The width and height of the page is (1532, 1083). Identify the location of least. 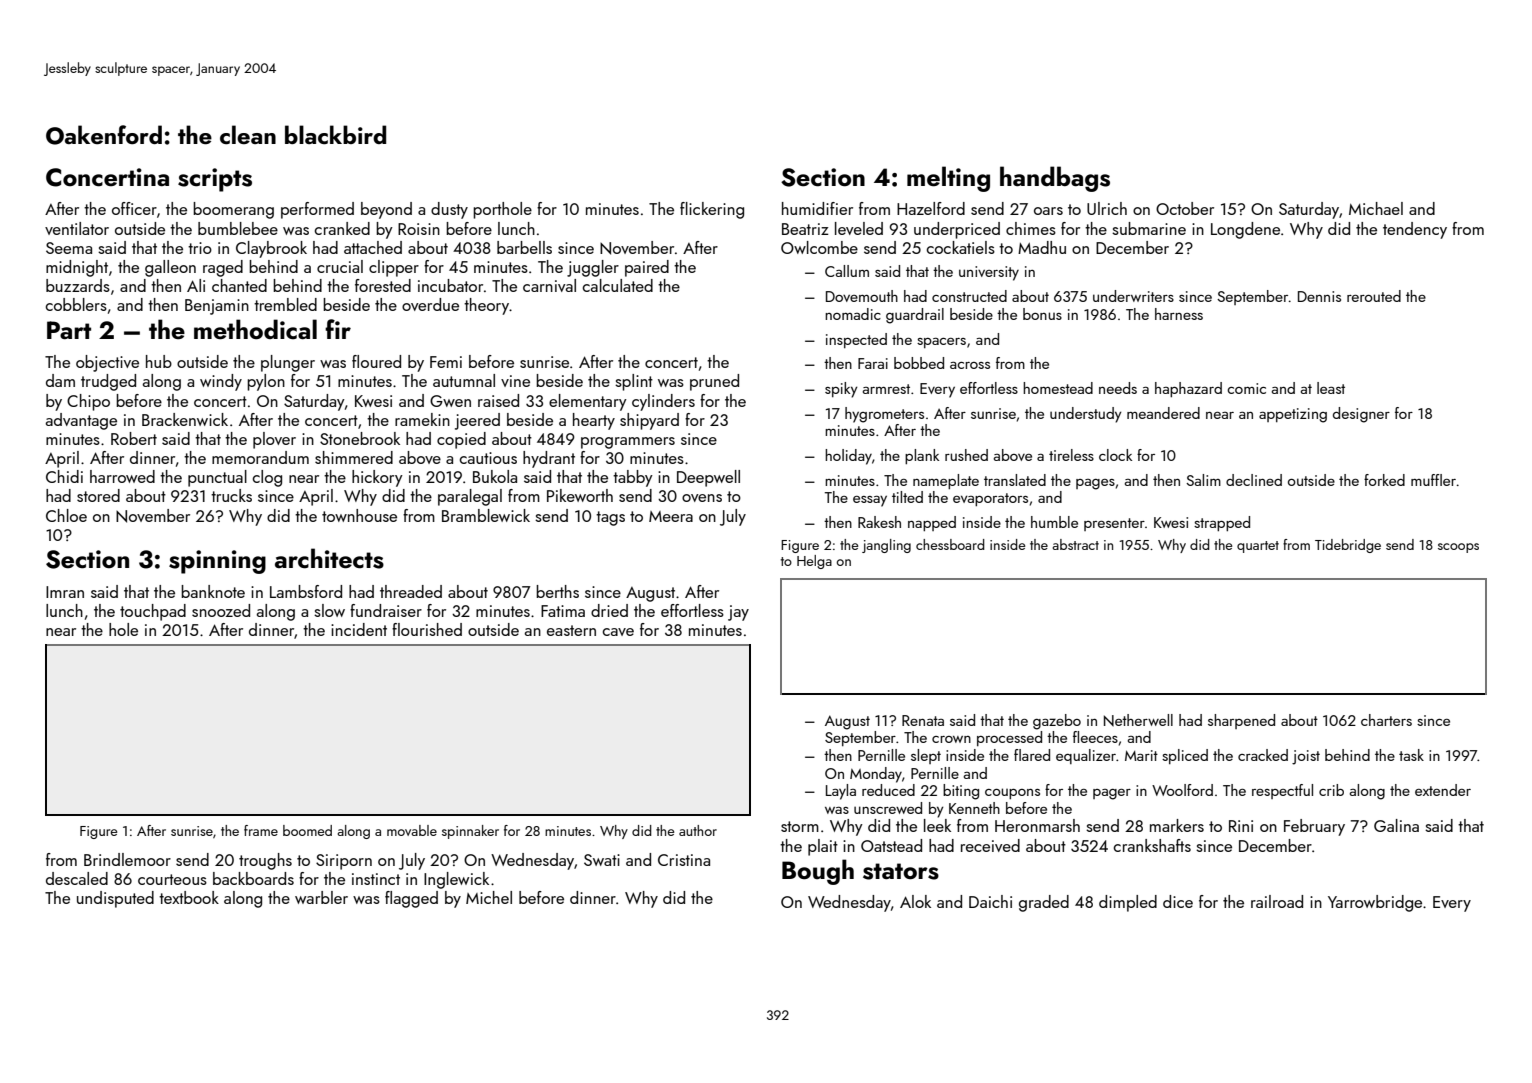
(1331, 388).
